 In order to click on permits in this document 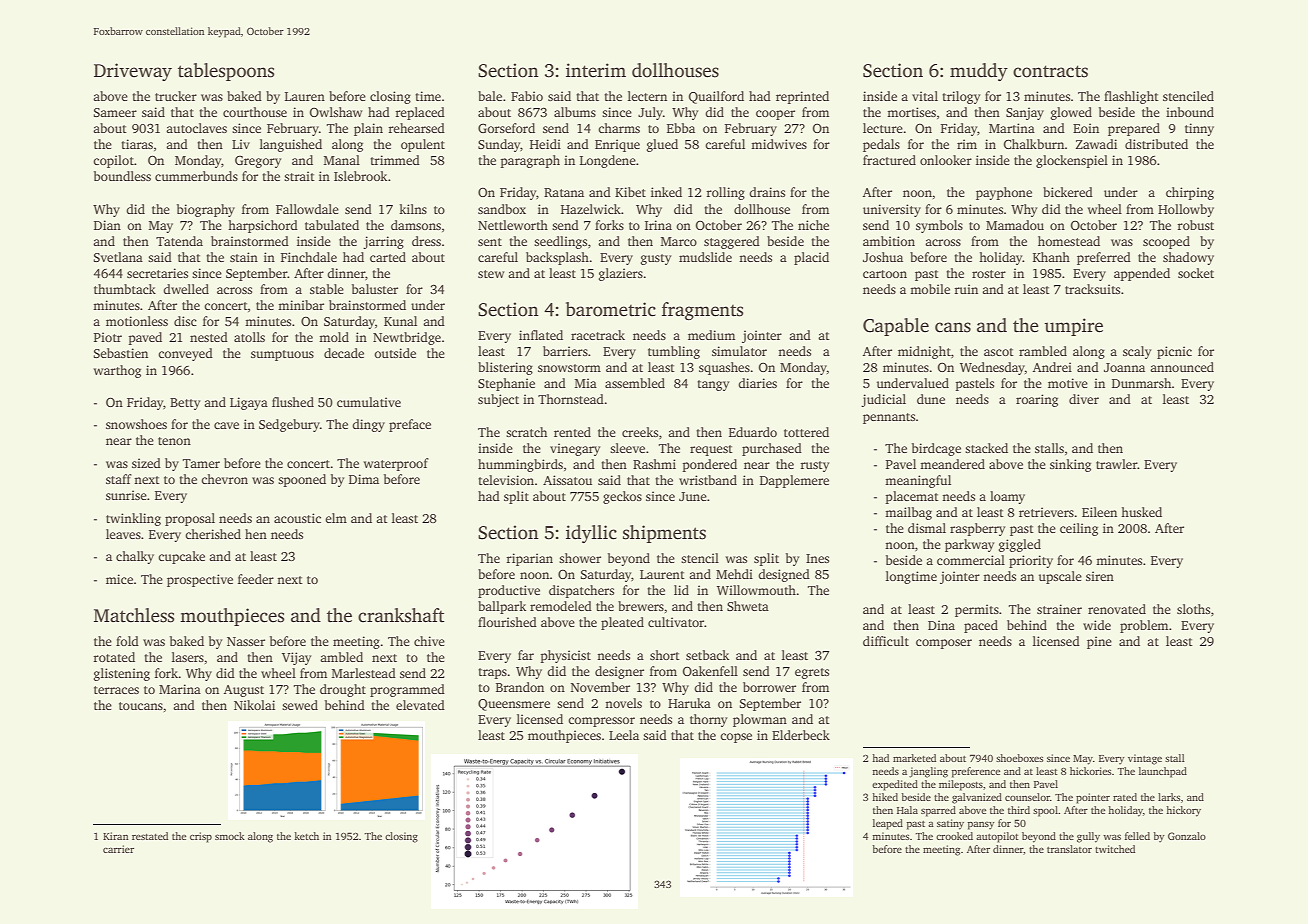, I will do `click(977, 610)`.
